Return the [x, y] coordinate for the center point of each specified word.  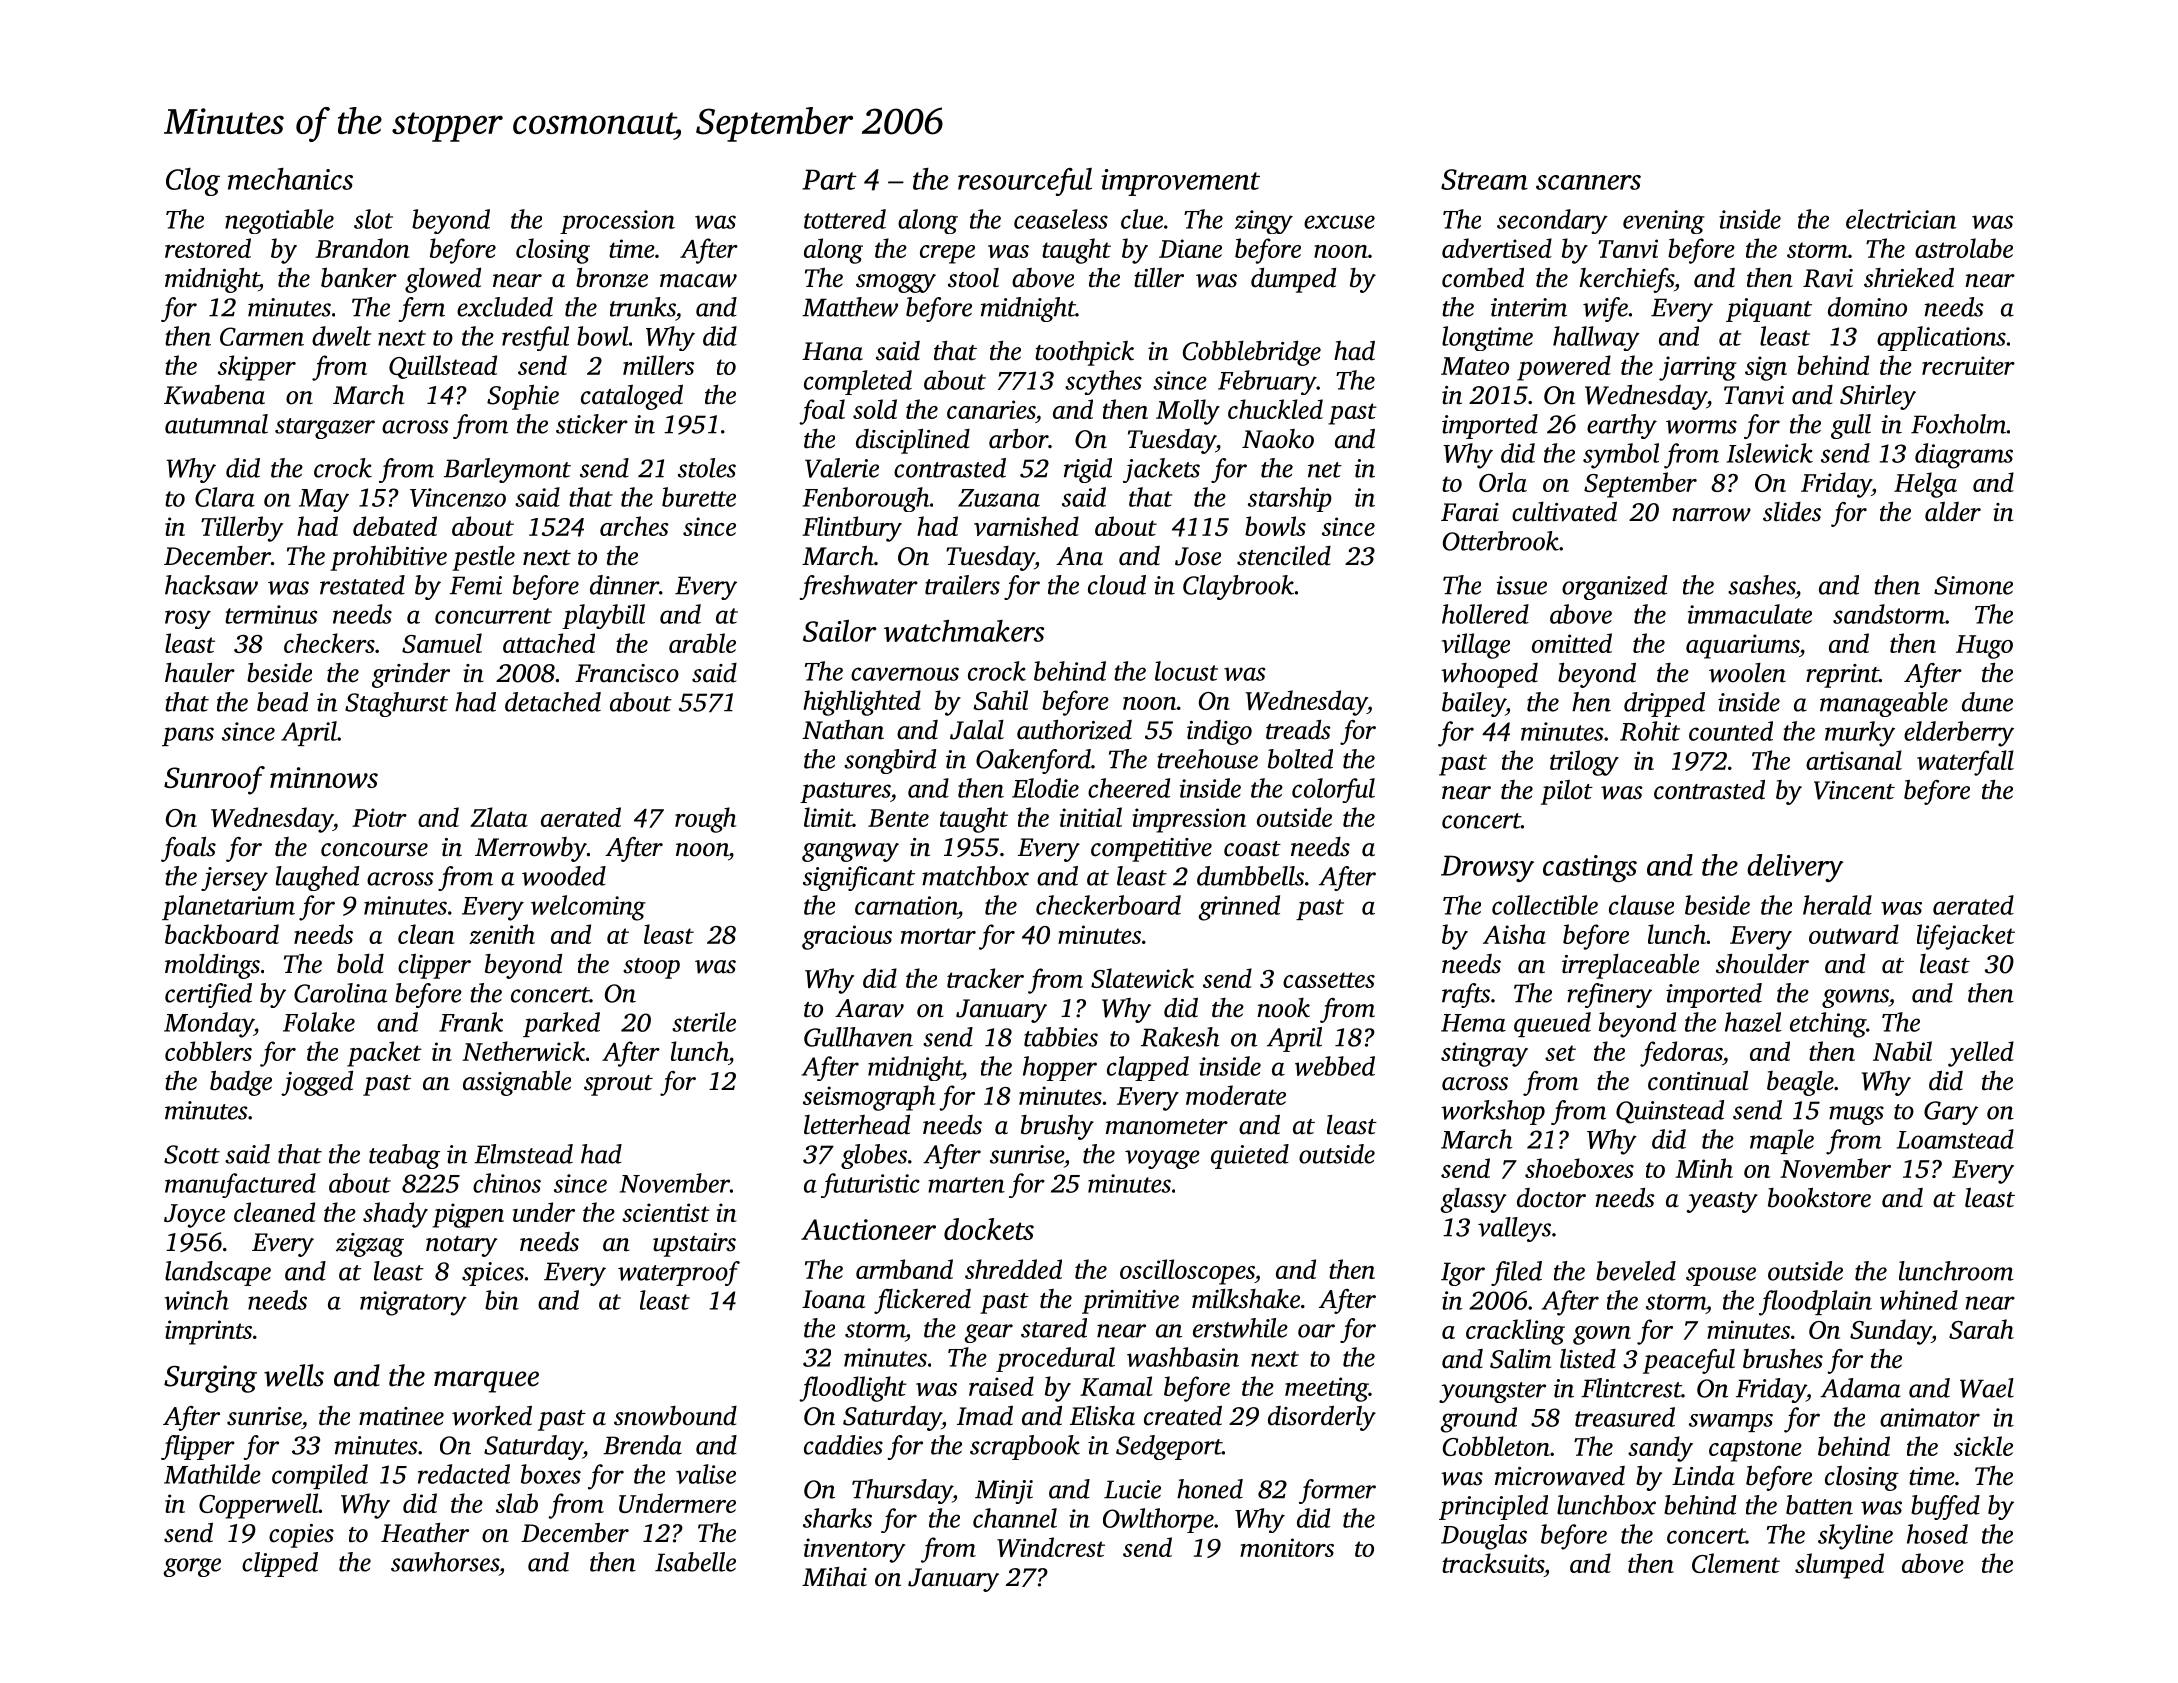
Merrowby [531, 849]
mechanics [290, 179]
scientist [666, 1212]
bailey [1474, 704]
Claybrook [1238, 587]
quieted [1250, 1156]
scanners [1588, 182]
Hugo [1984, 647]
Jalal [977, 730]
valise [706, 1474]
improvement [1180, 182]
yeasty [1722, 1202]
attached [549, 643]
